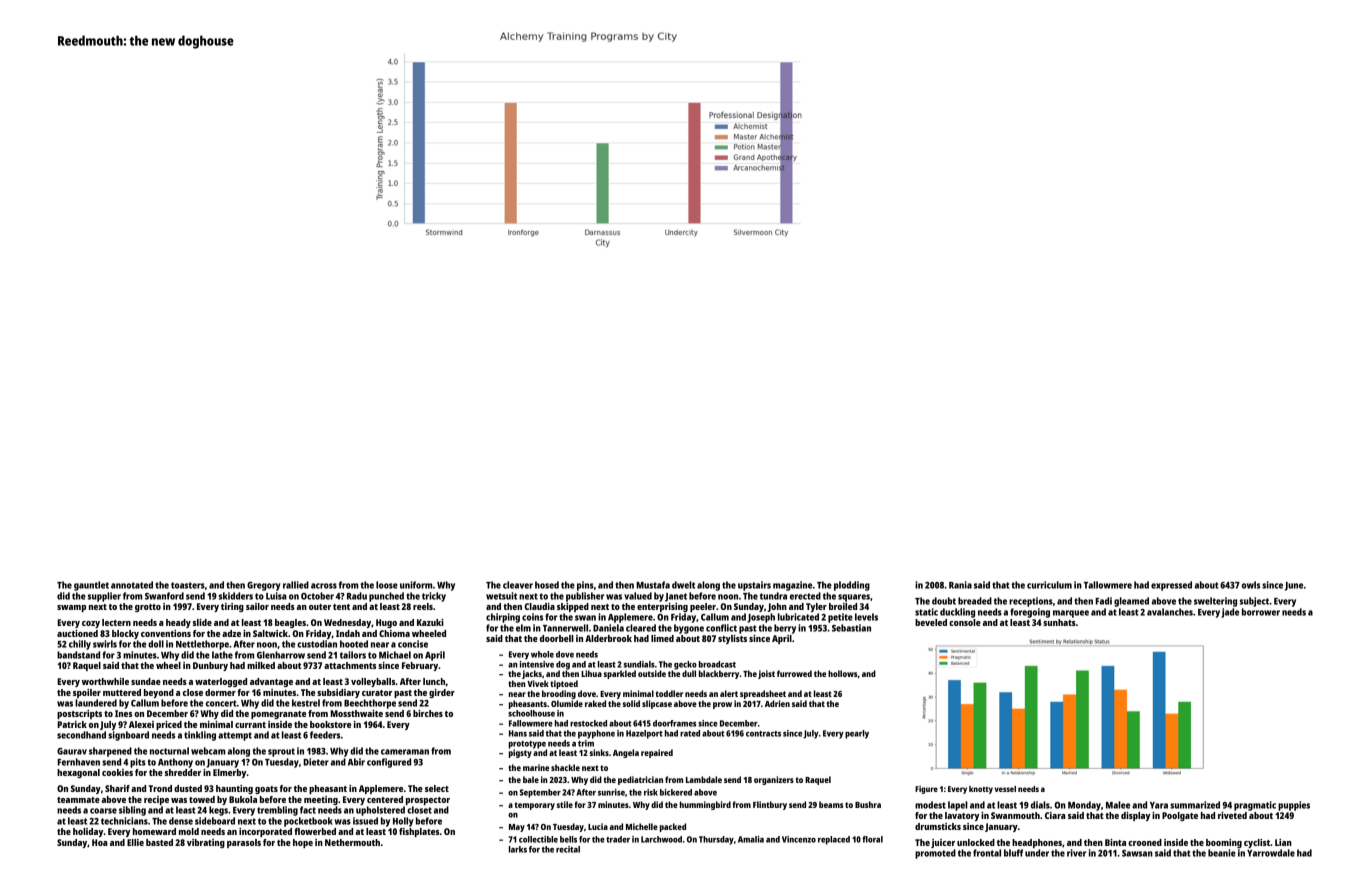 Image resolution: width=1372 pixels, height=887 pixels. What do you see at coordinates (244, 843) in the screenshot?
I see `parasols` at bounding box center [244, 843].
